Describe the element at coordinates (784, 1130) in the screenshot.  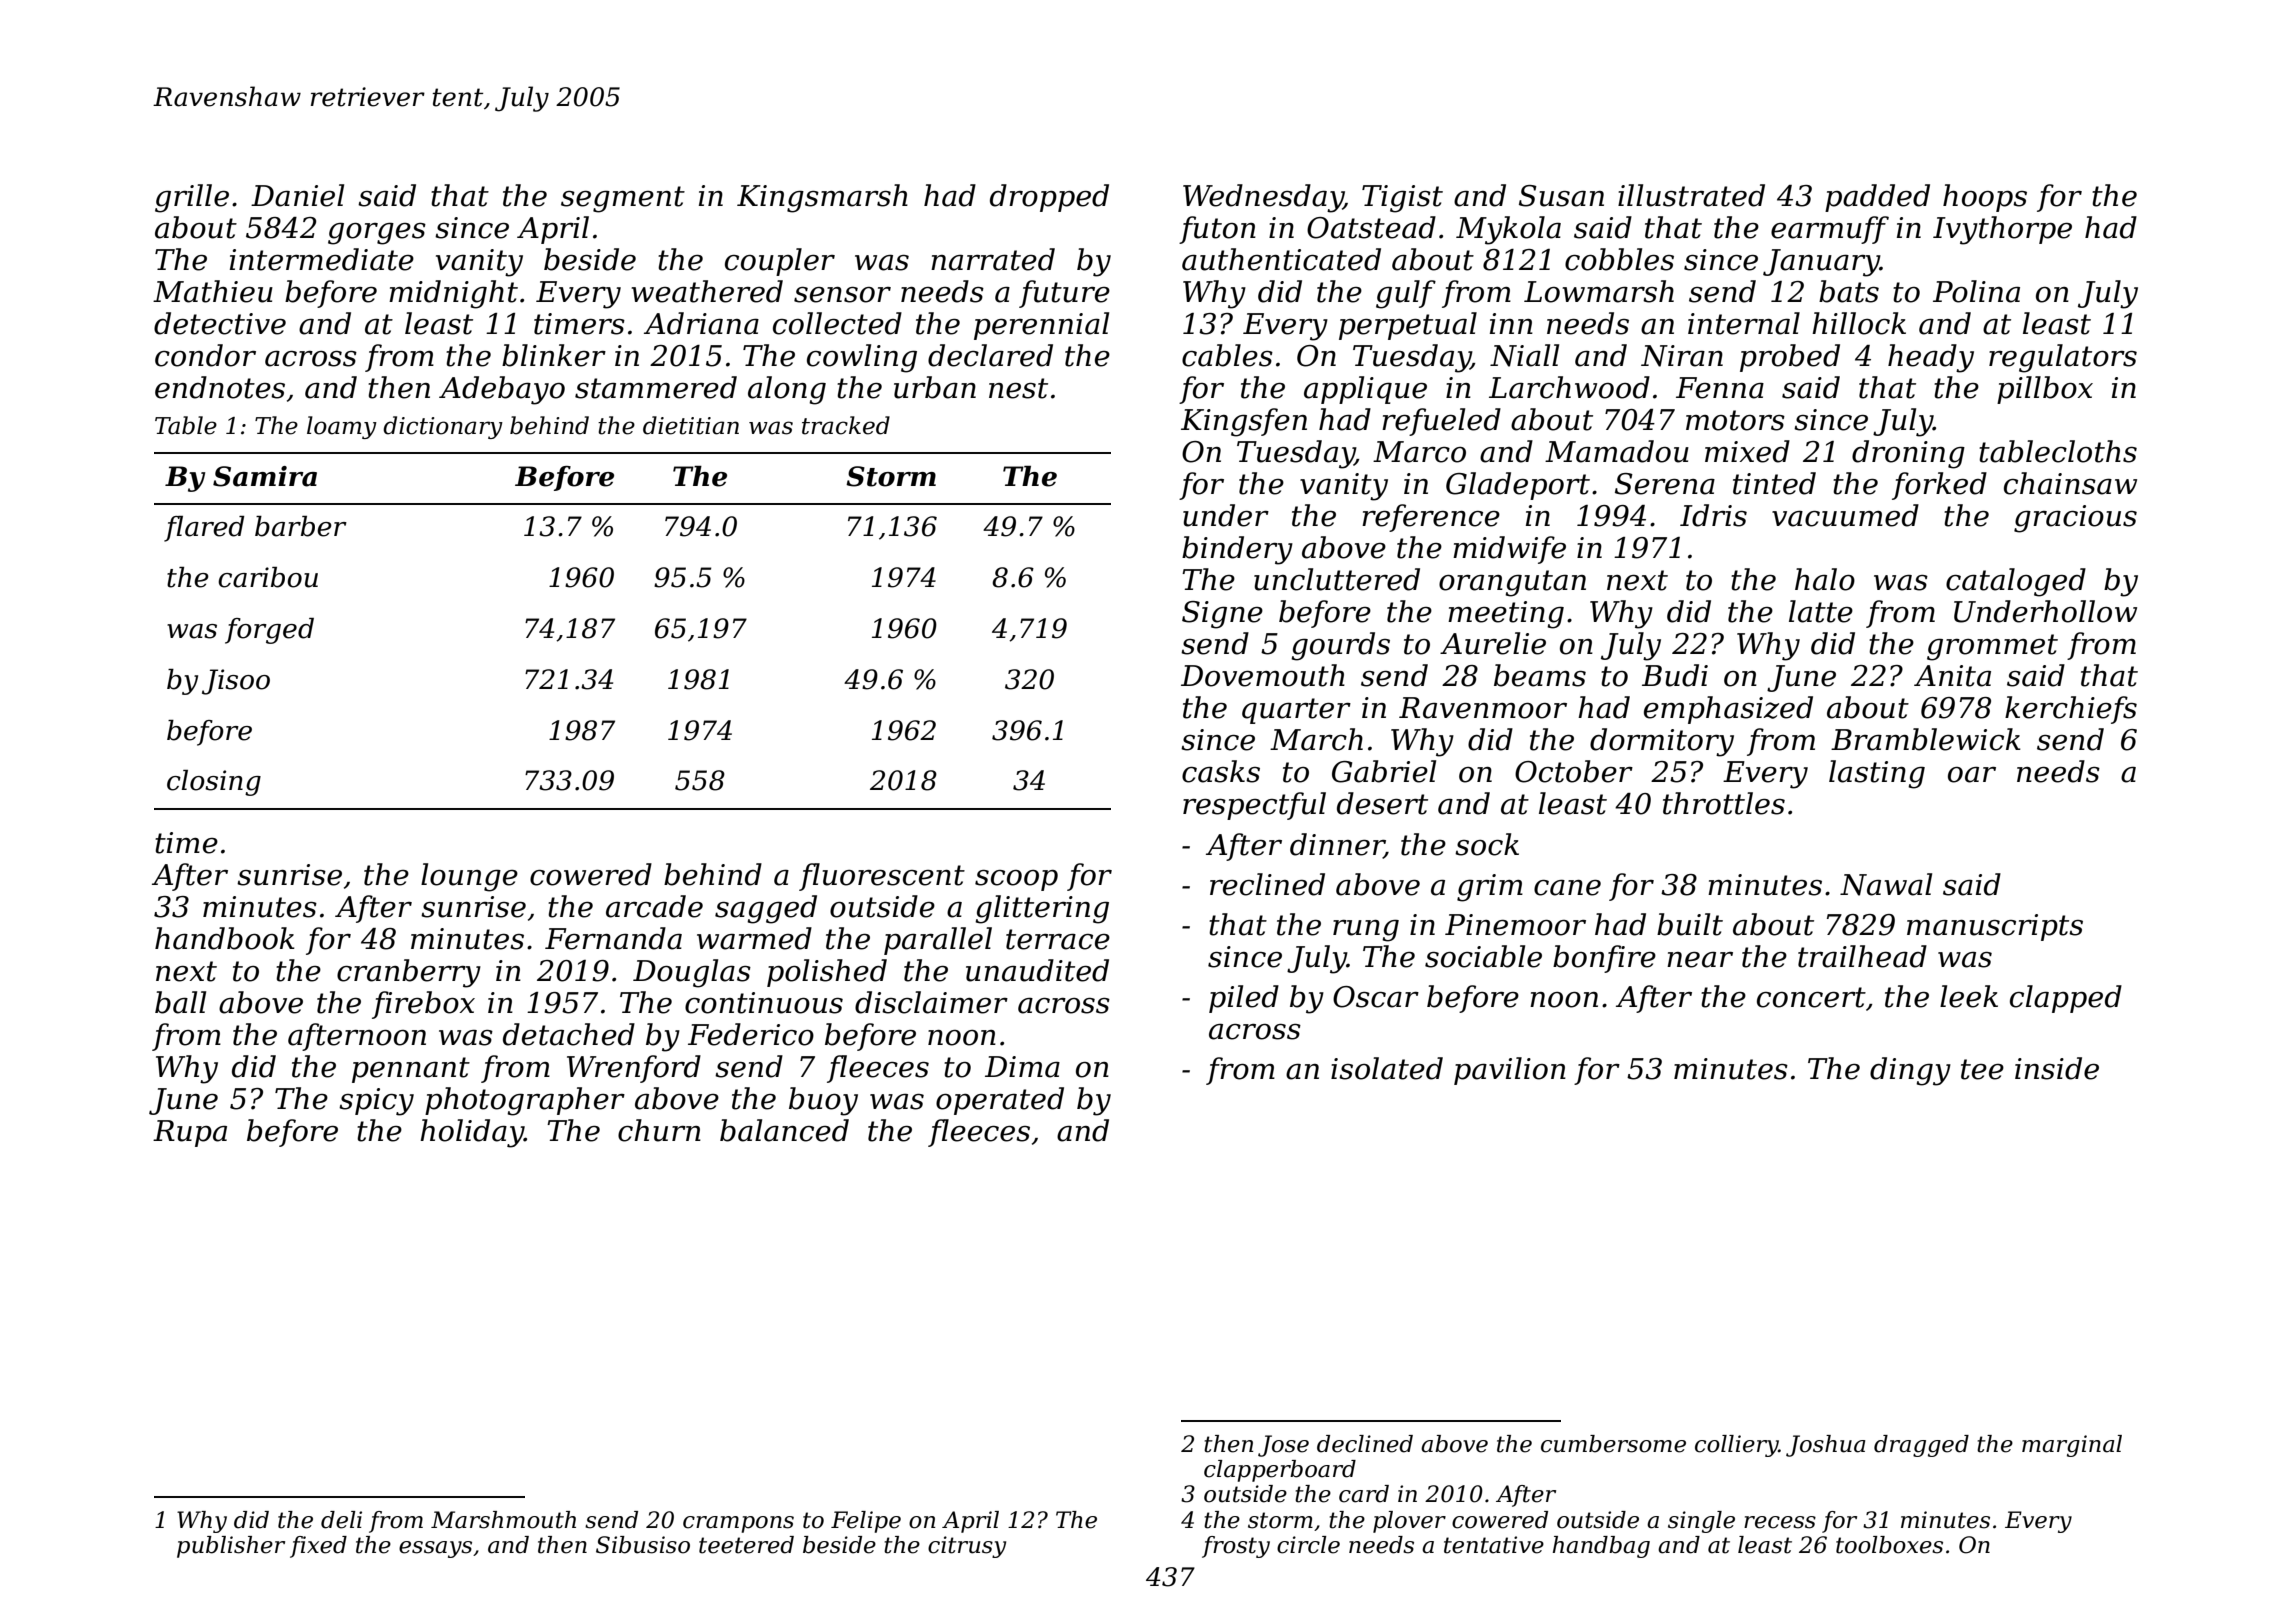
I see `balanced` at that location.
